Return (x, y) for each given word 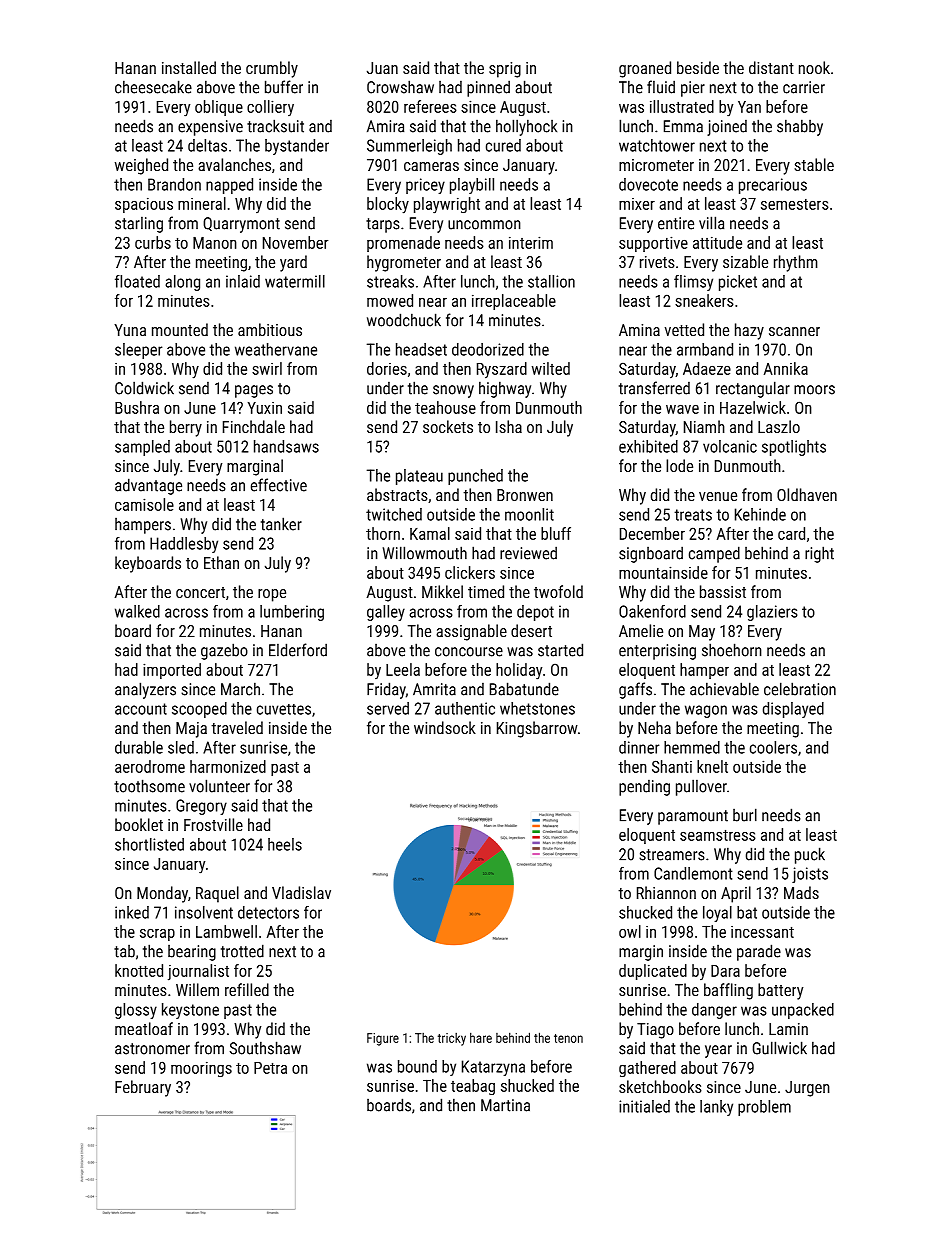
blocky (388, 205)
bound (417, 1066)
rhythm (796, 263)
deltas (207, 145)
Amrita (434, 689)
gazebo (224, 651)
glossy (136, 1011)
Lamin (788, 1029)
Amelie (641, 630)
